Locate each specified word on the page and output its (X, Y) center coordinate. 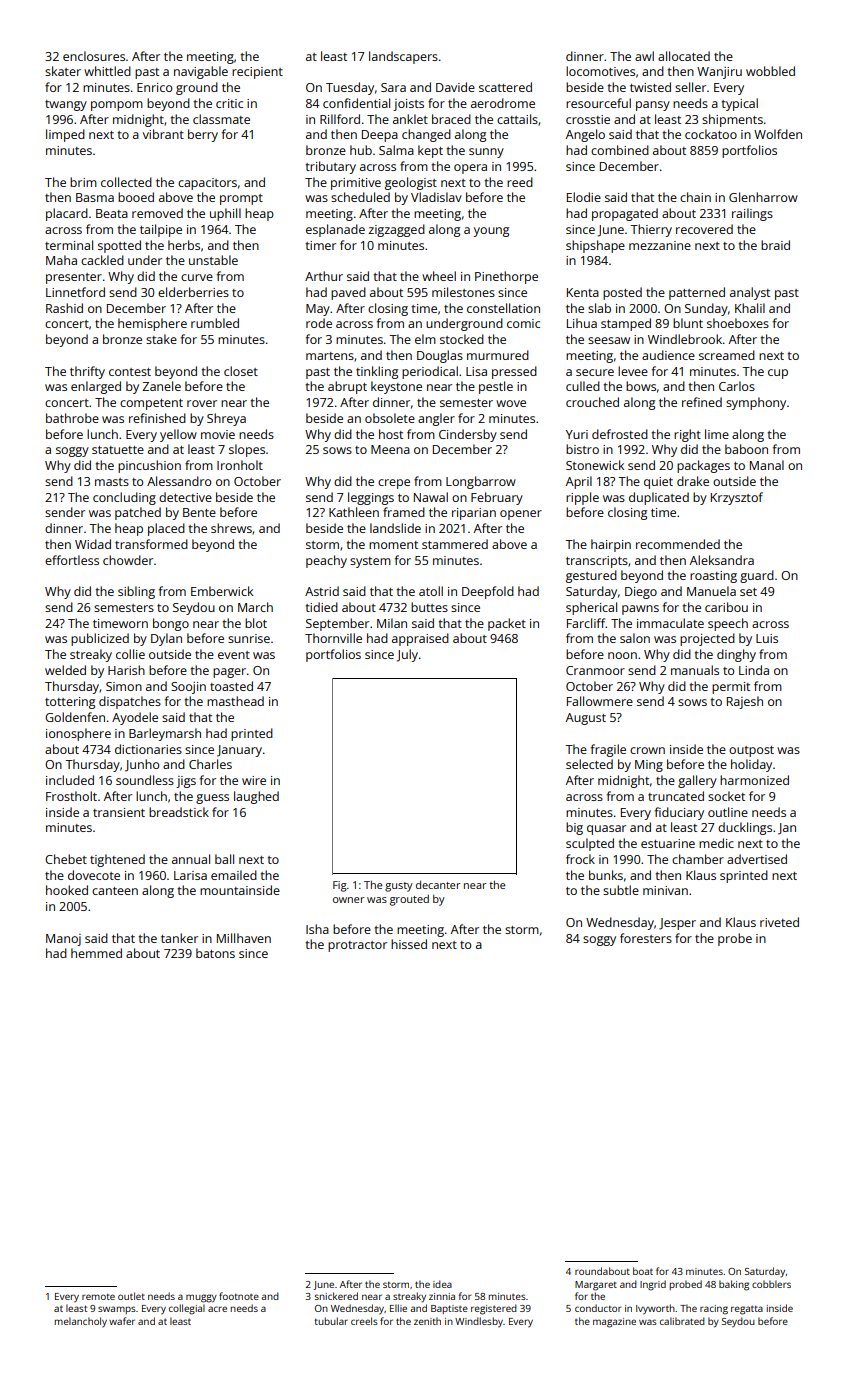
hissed (409, 944)
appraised (420, 639)
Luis (767, 638)
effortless (72, 560)
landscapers (403, 57)
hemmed (96, 953)
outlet (131, 1296)
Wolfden (778, 134)
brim (83, 182)
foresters (646, 938)
